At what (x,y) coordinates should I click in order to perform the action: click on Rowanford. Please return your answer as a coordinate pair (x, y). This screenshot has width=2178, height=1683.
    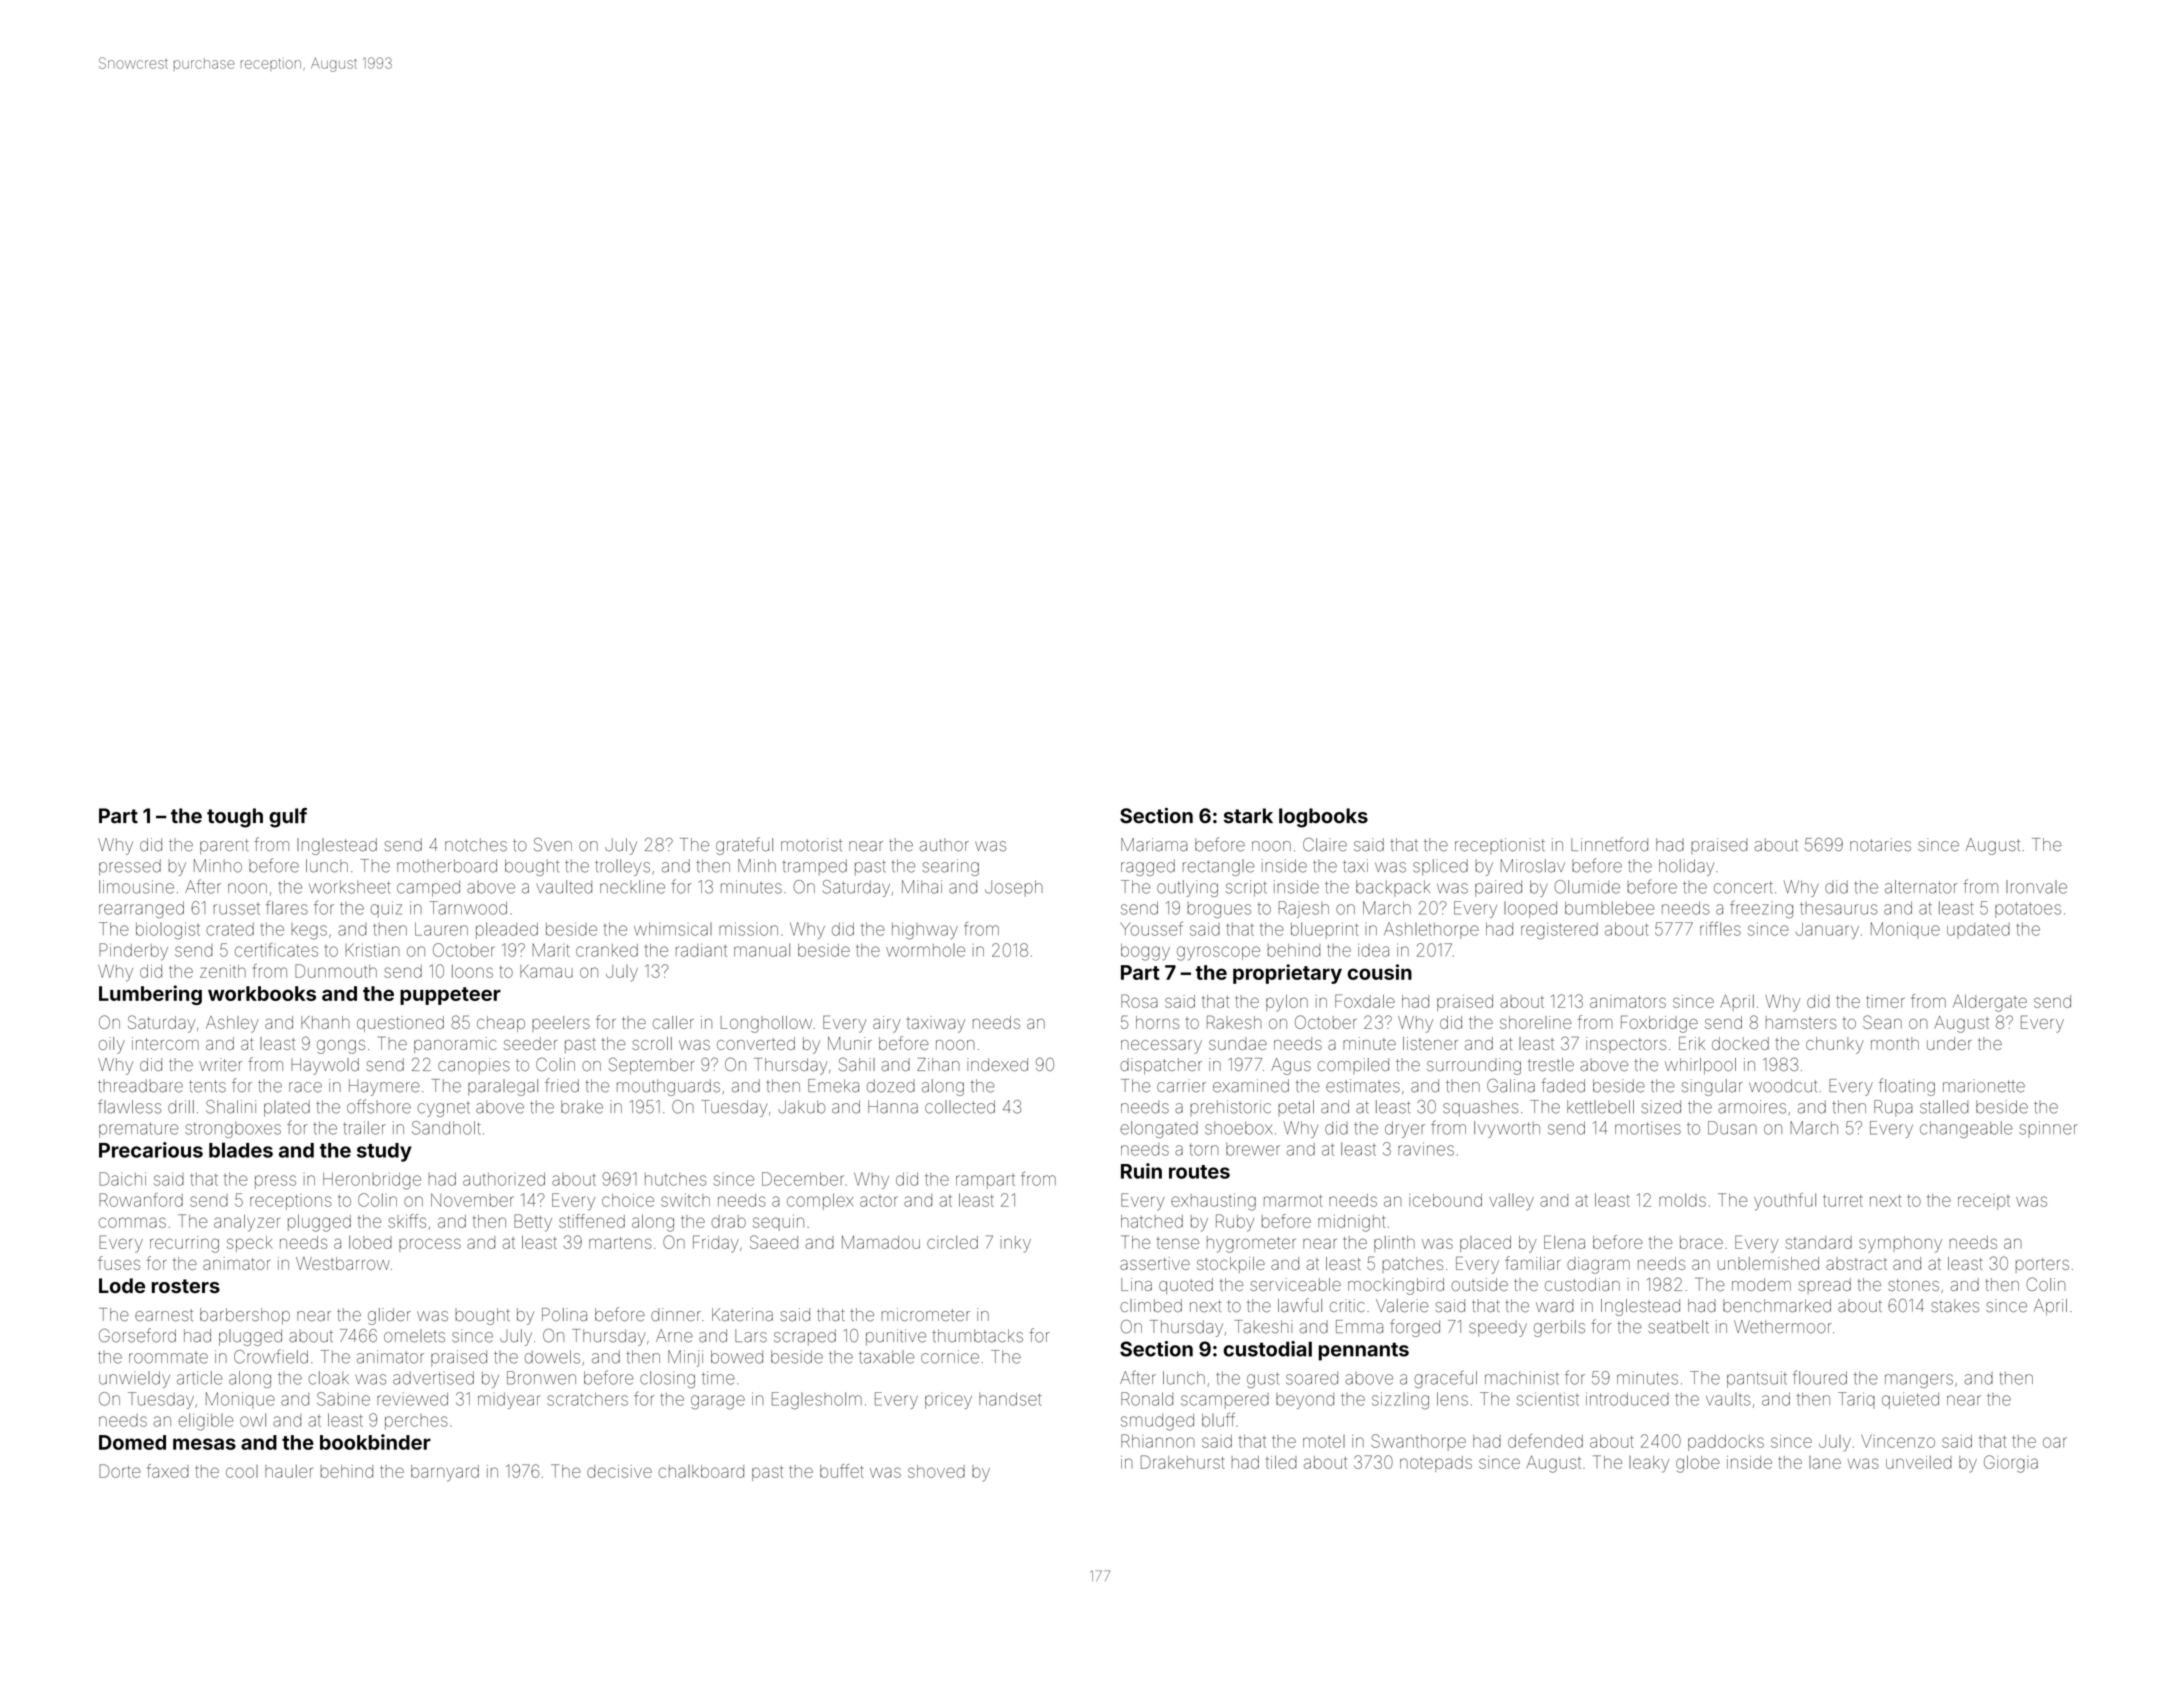
    Looking at the image, I should click on (141, 1200).
